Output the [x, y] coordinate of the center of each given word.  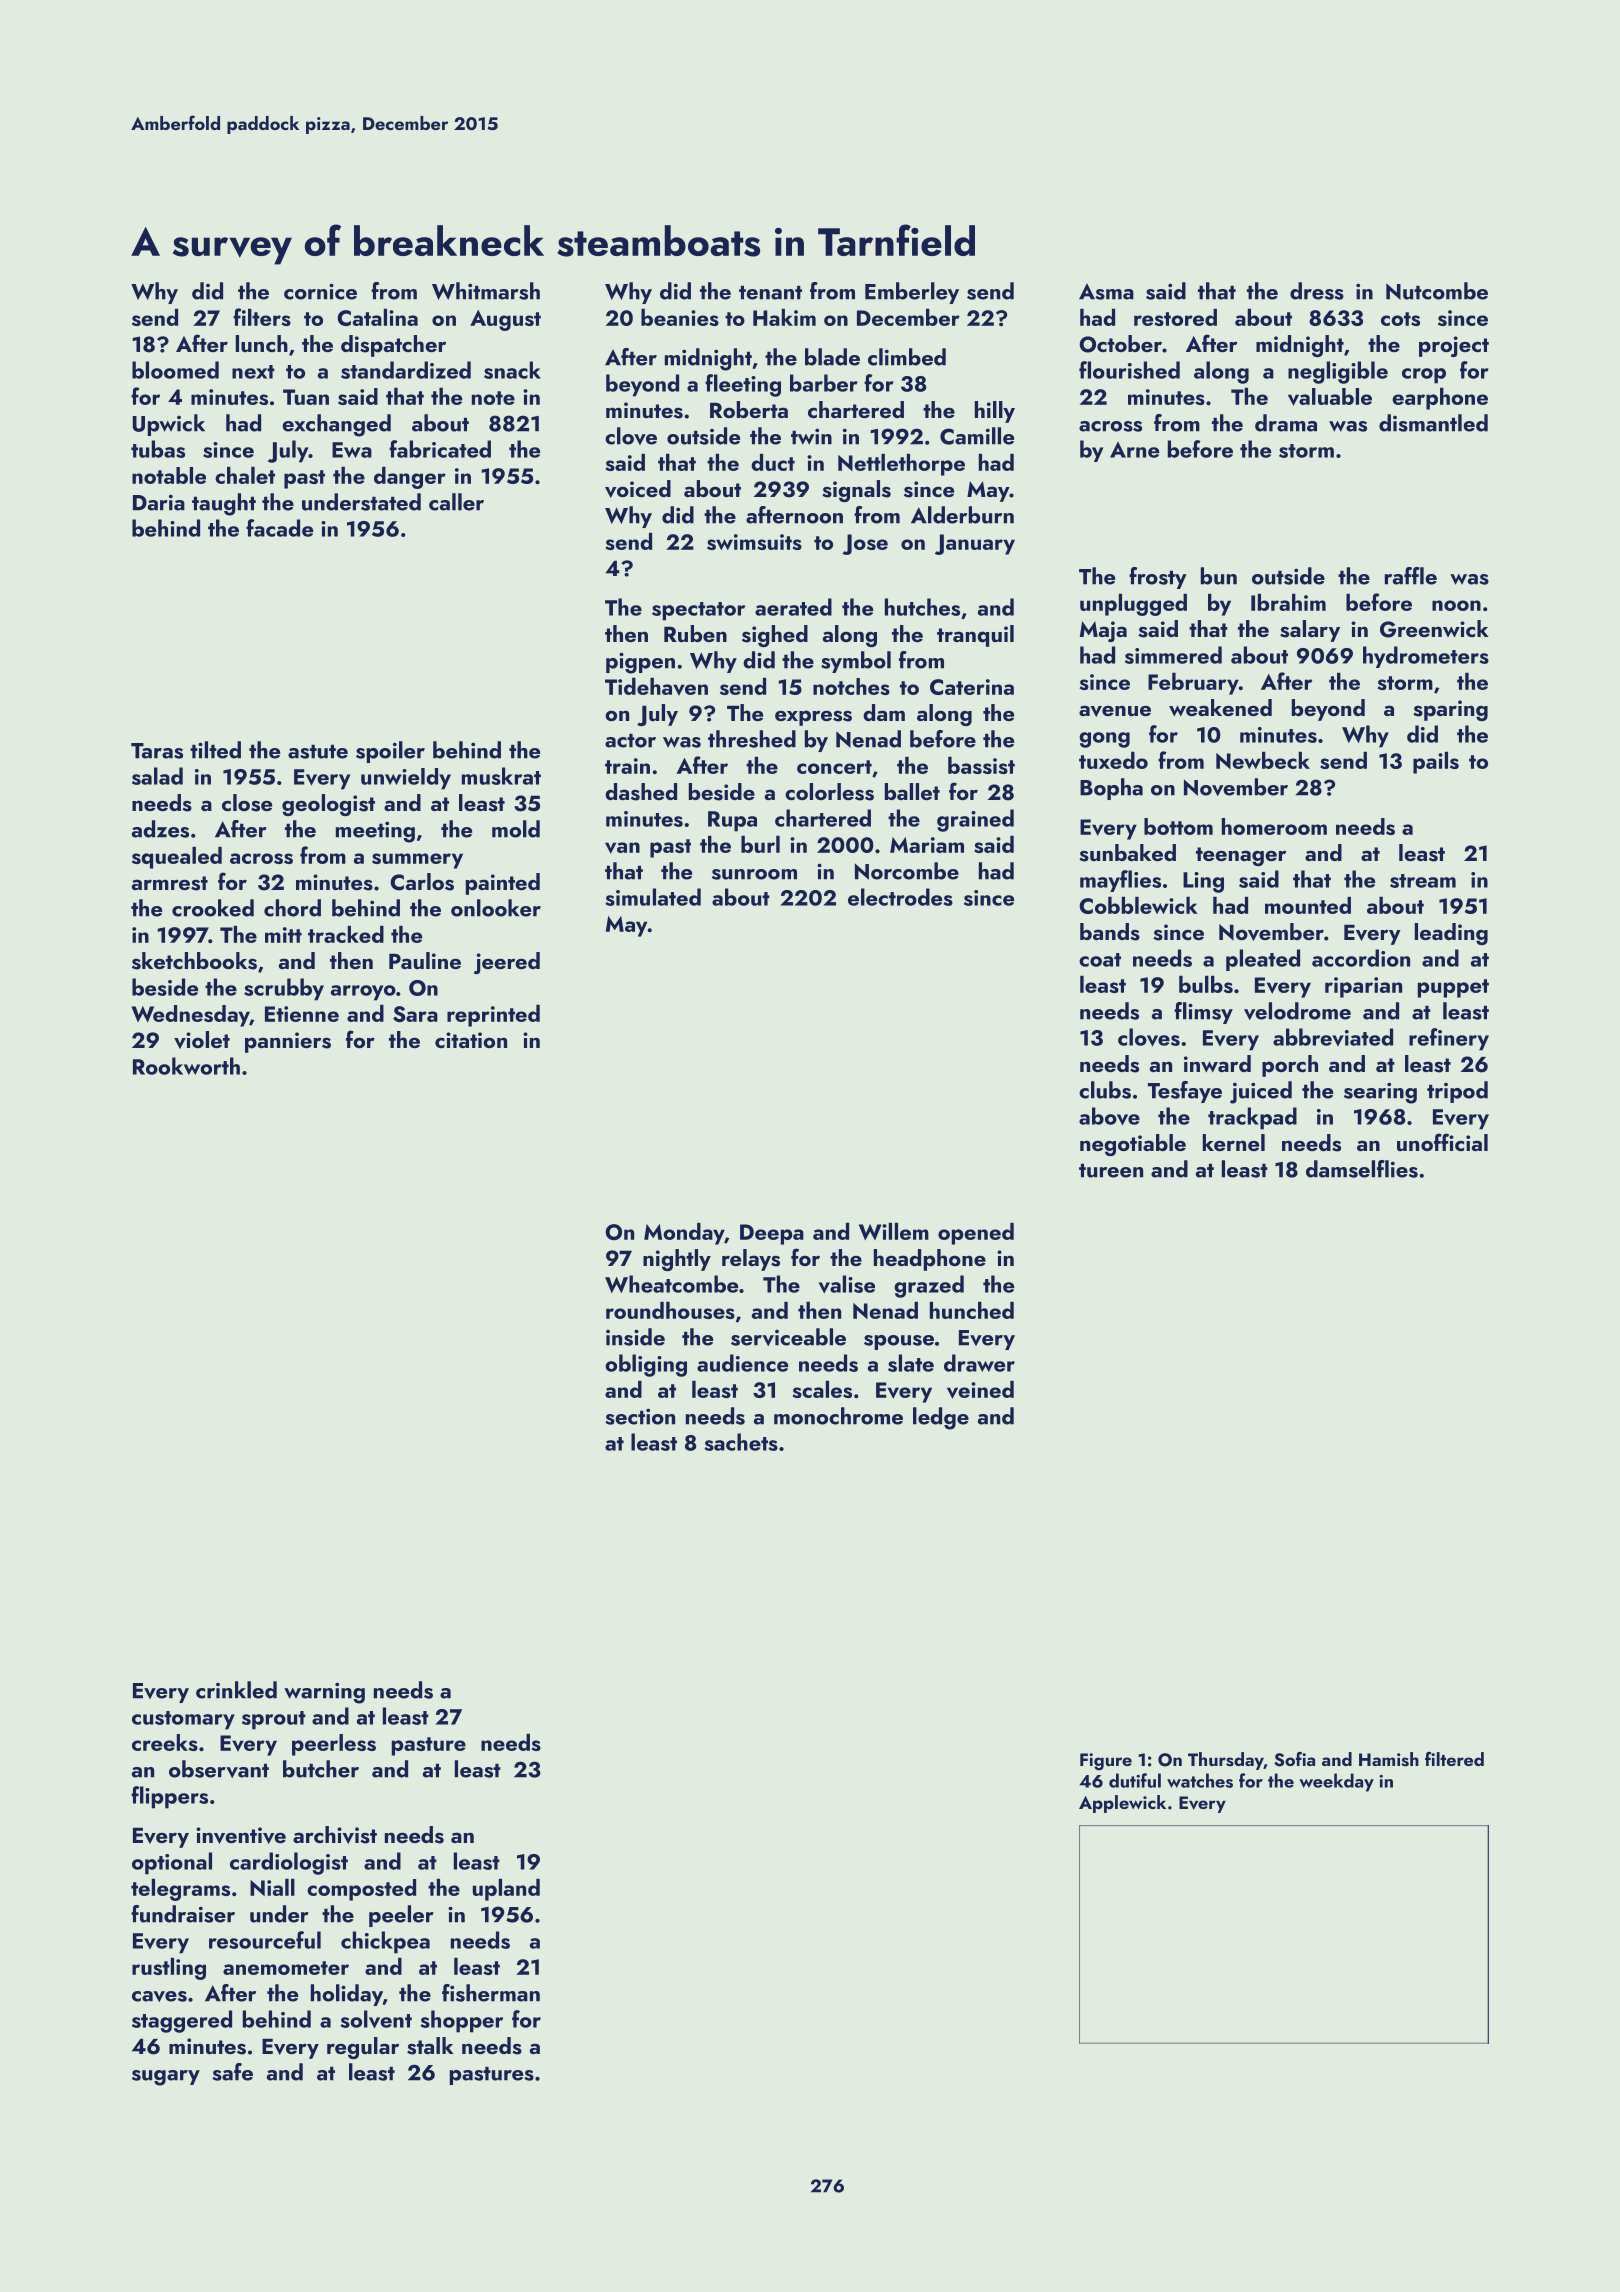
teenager [1241, 856]
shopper [462, 2021]
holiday [347, 1995]
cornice [320, 291]
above [1109, 1116]
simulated [653, 897]
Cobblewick [1138, 905]
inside [635, 1337]
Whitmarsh [486, 291]
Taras [157, 751]
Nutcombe [1437, 291]
